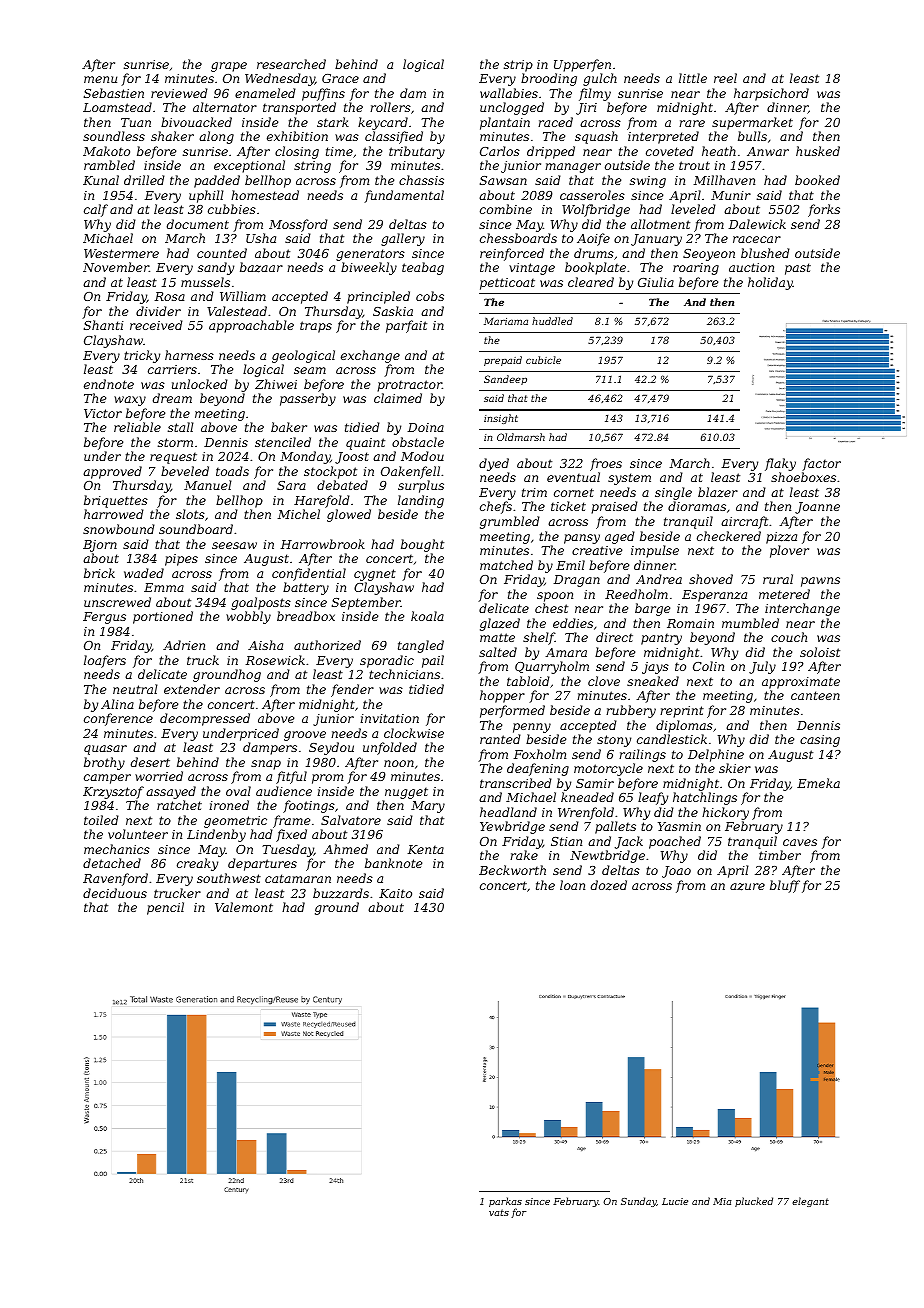 The width and height of the document is (924, 1308). I want to click on past, so click(798, 269).
